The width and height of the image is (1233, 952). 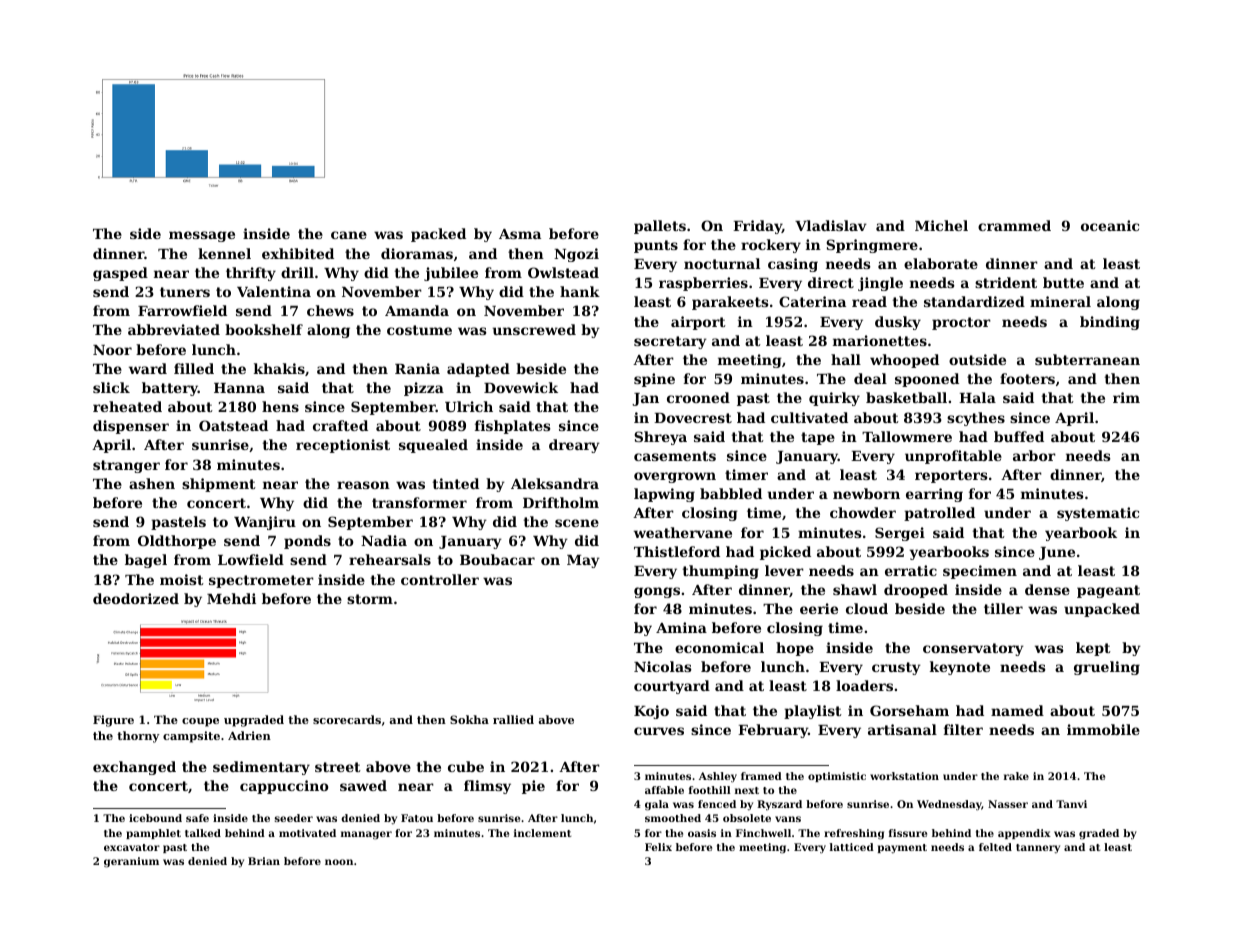 What do you see at coordinates (202, 236) in the image?
I see `message` at bounding box center [202, 236].
